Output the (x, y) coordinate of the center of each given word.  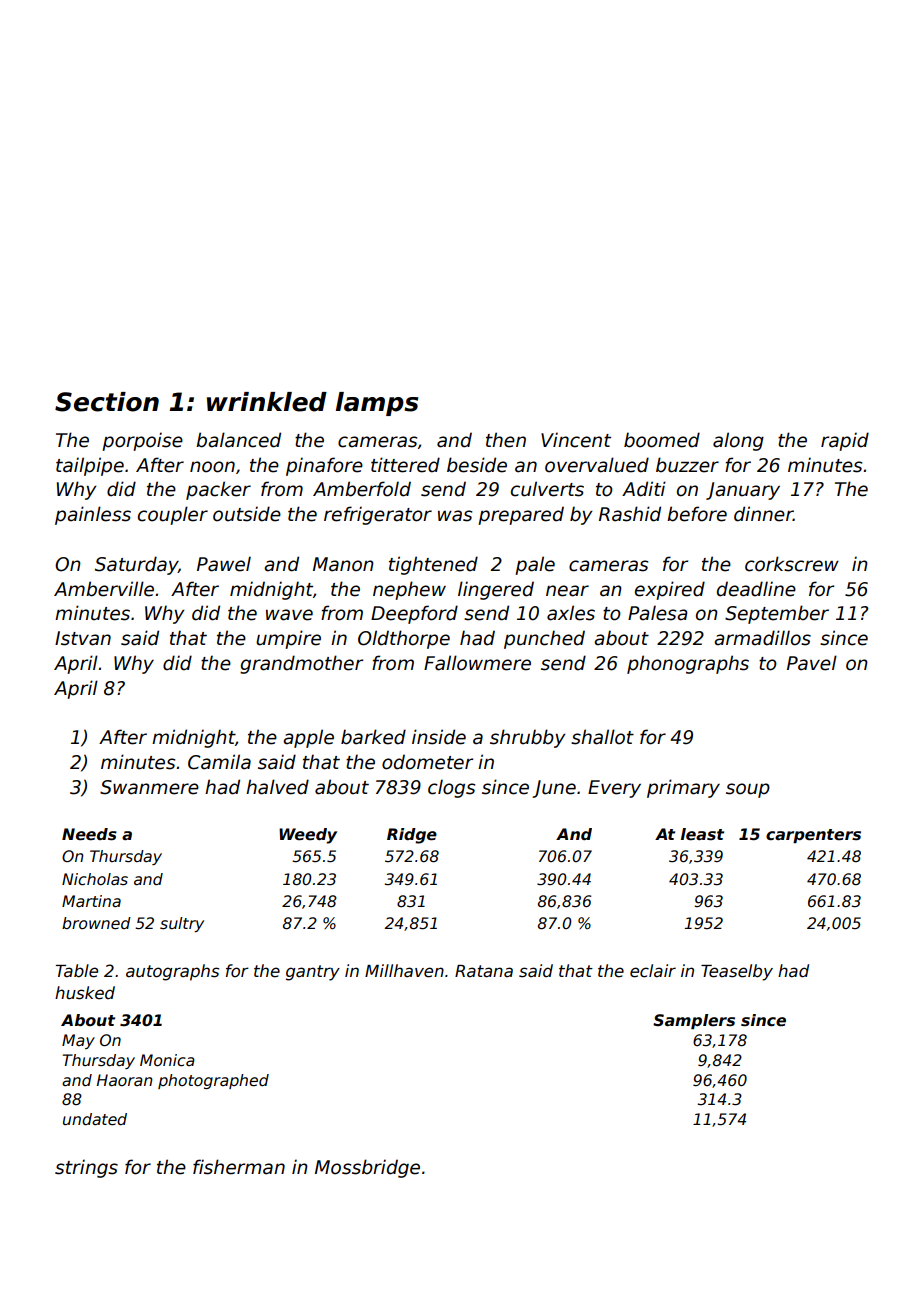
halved (277, 787)
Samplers (694, 1021)
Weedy (308, 836)
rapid (845, 441)
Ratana (484, 971)
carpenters (813, 836)
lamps (377, 404)
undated (95, 1119)
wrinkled (267, 402)
